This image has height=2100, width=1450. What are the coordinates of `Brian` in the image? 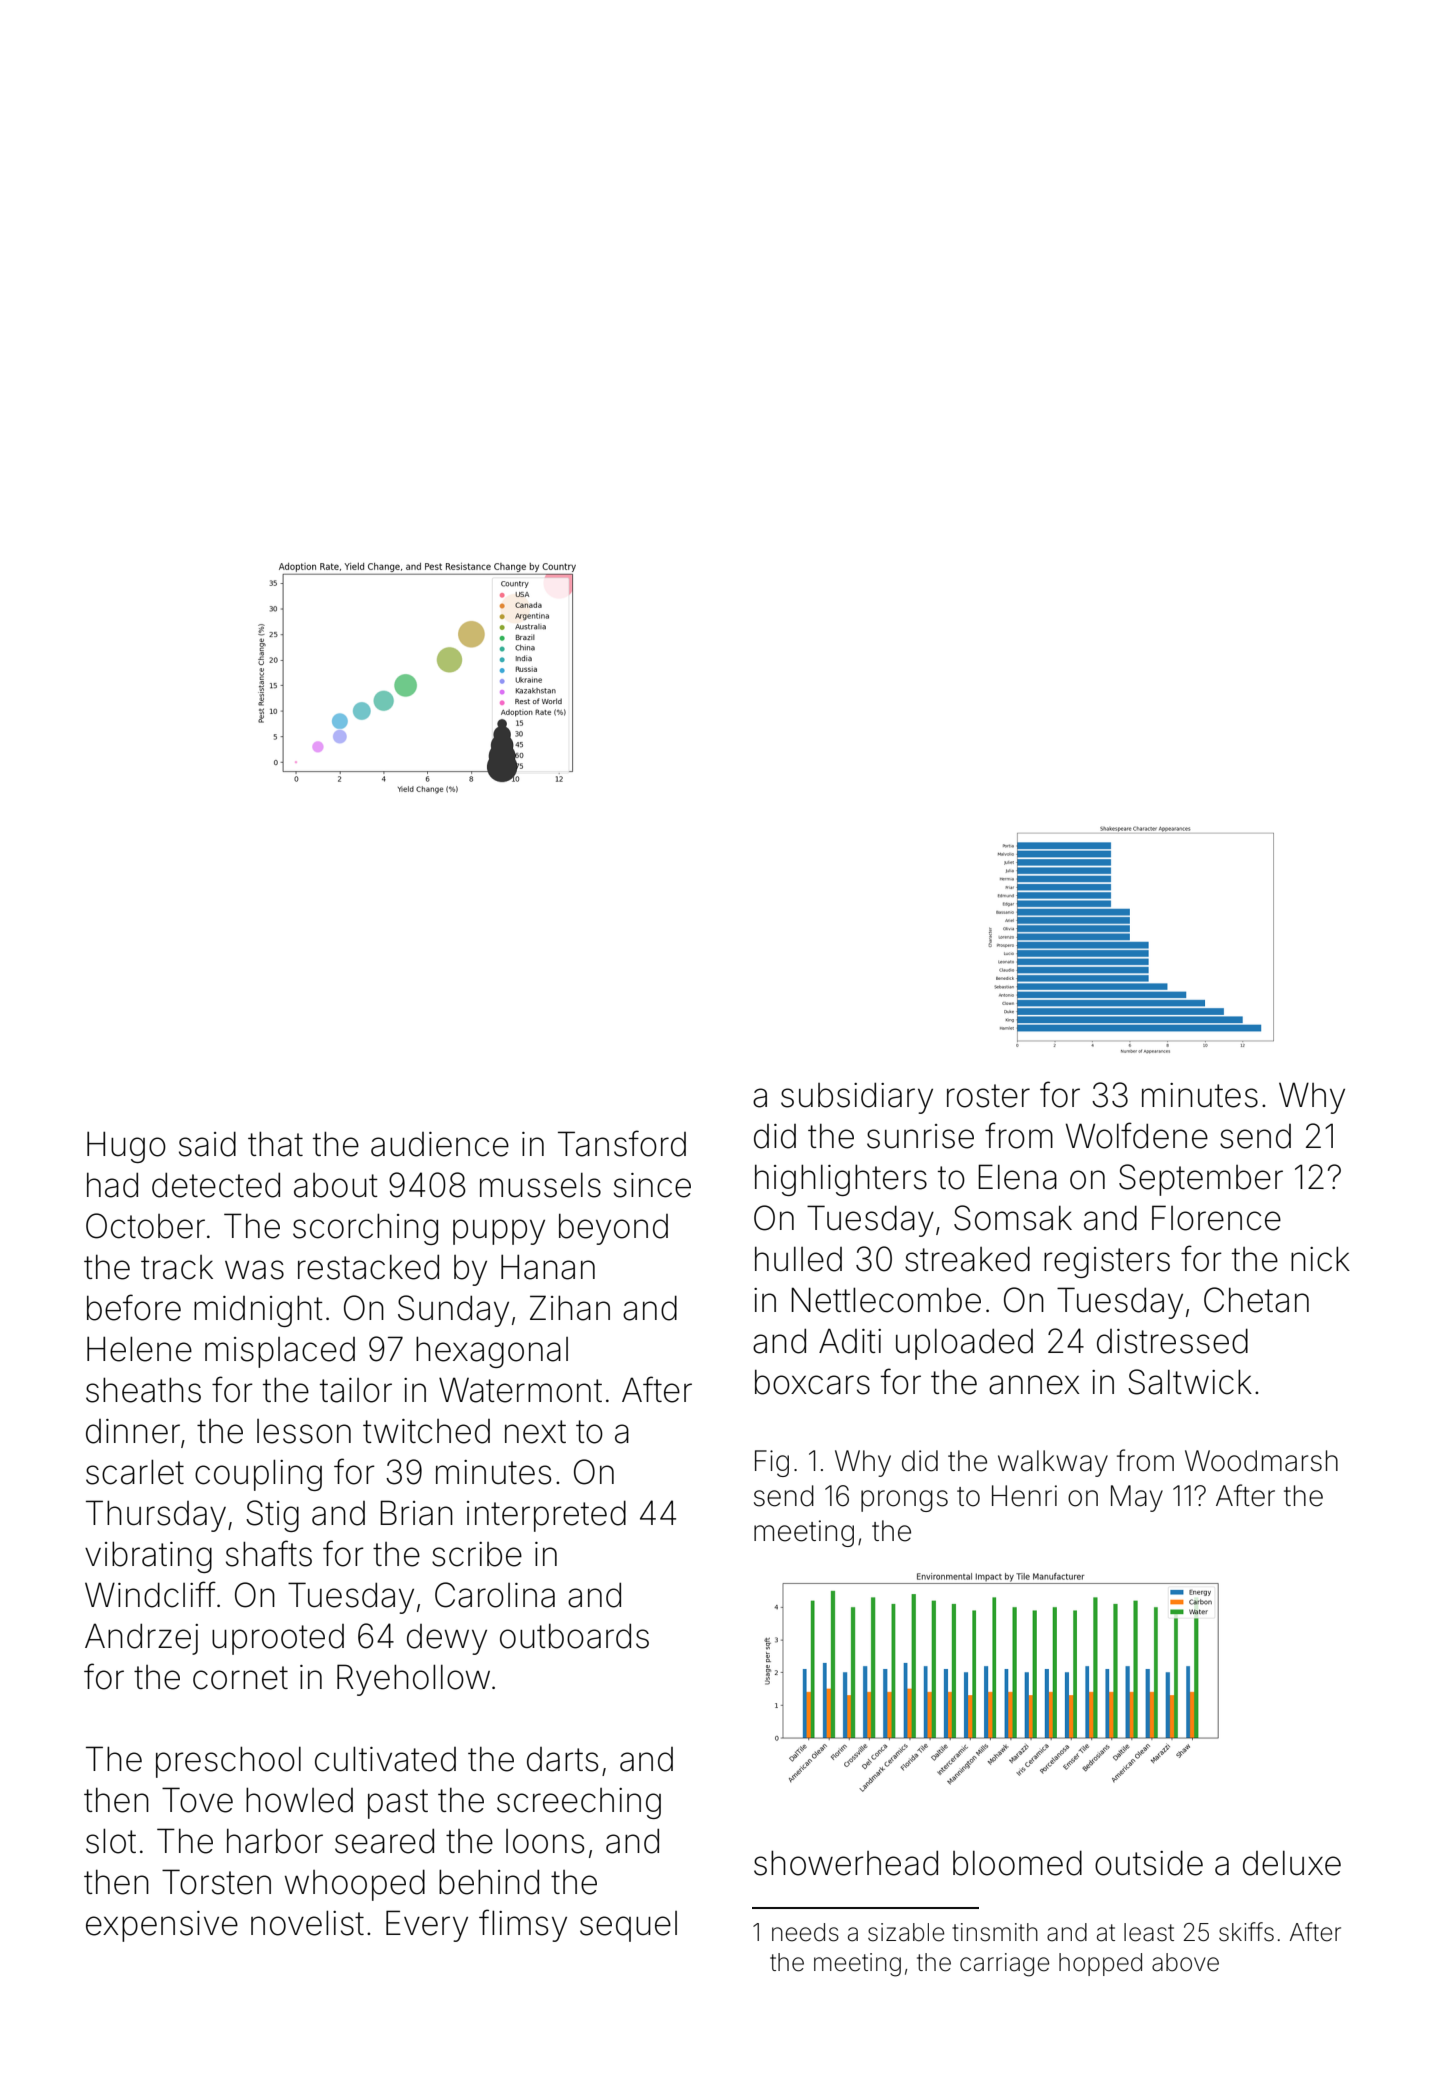 It's located at (416, 1513).
